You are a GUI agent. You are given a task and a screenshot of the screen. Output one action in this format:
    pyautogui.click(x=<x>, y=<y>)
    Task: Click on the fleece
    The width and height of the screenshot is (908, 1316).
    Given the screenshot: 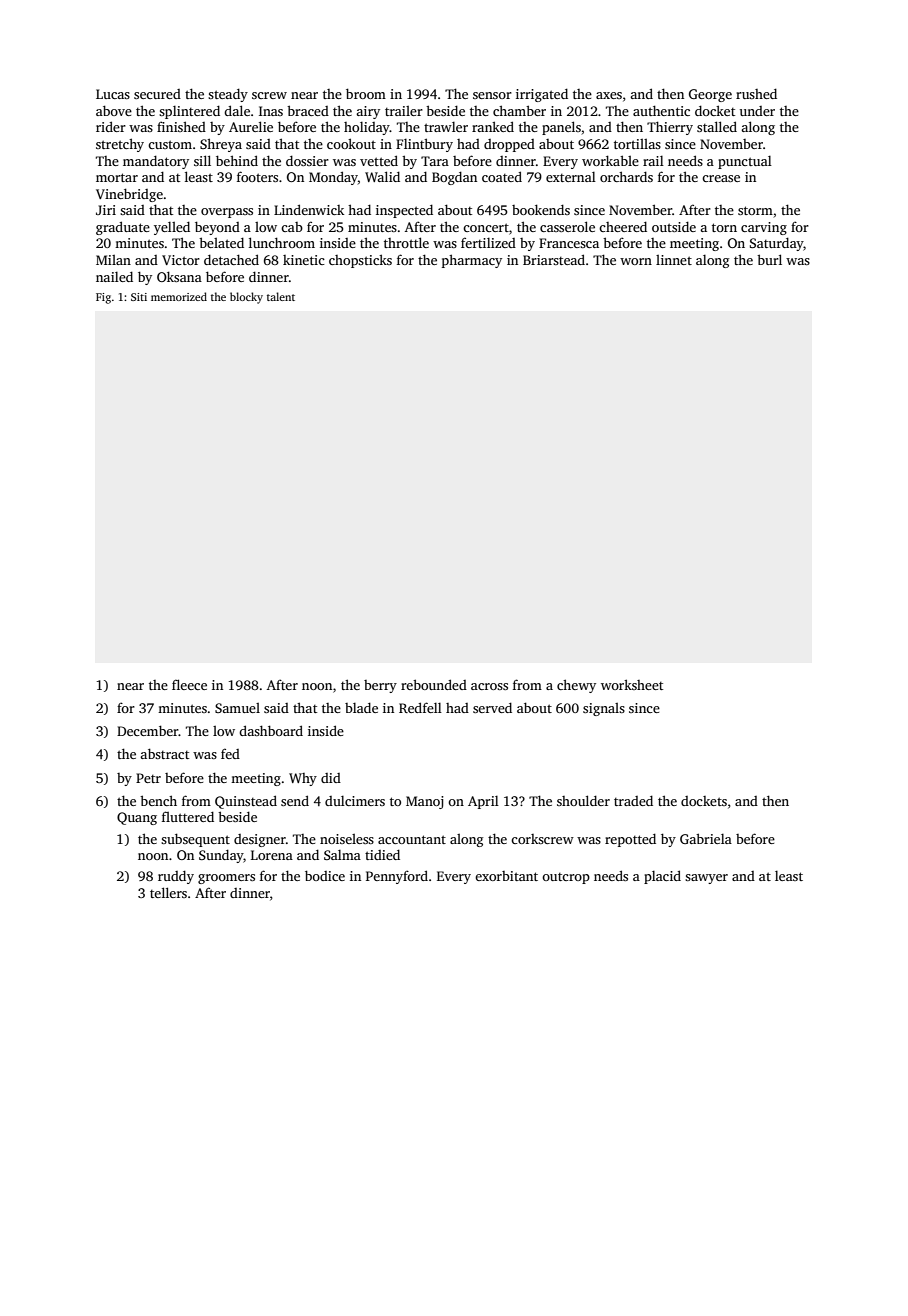 What is the action you would take?
    pyautogui.click(x=189, y=684)
